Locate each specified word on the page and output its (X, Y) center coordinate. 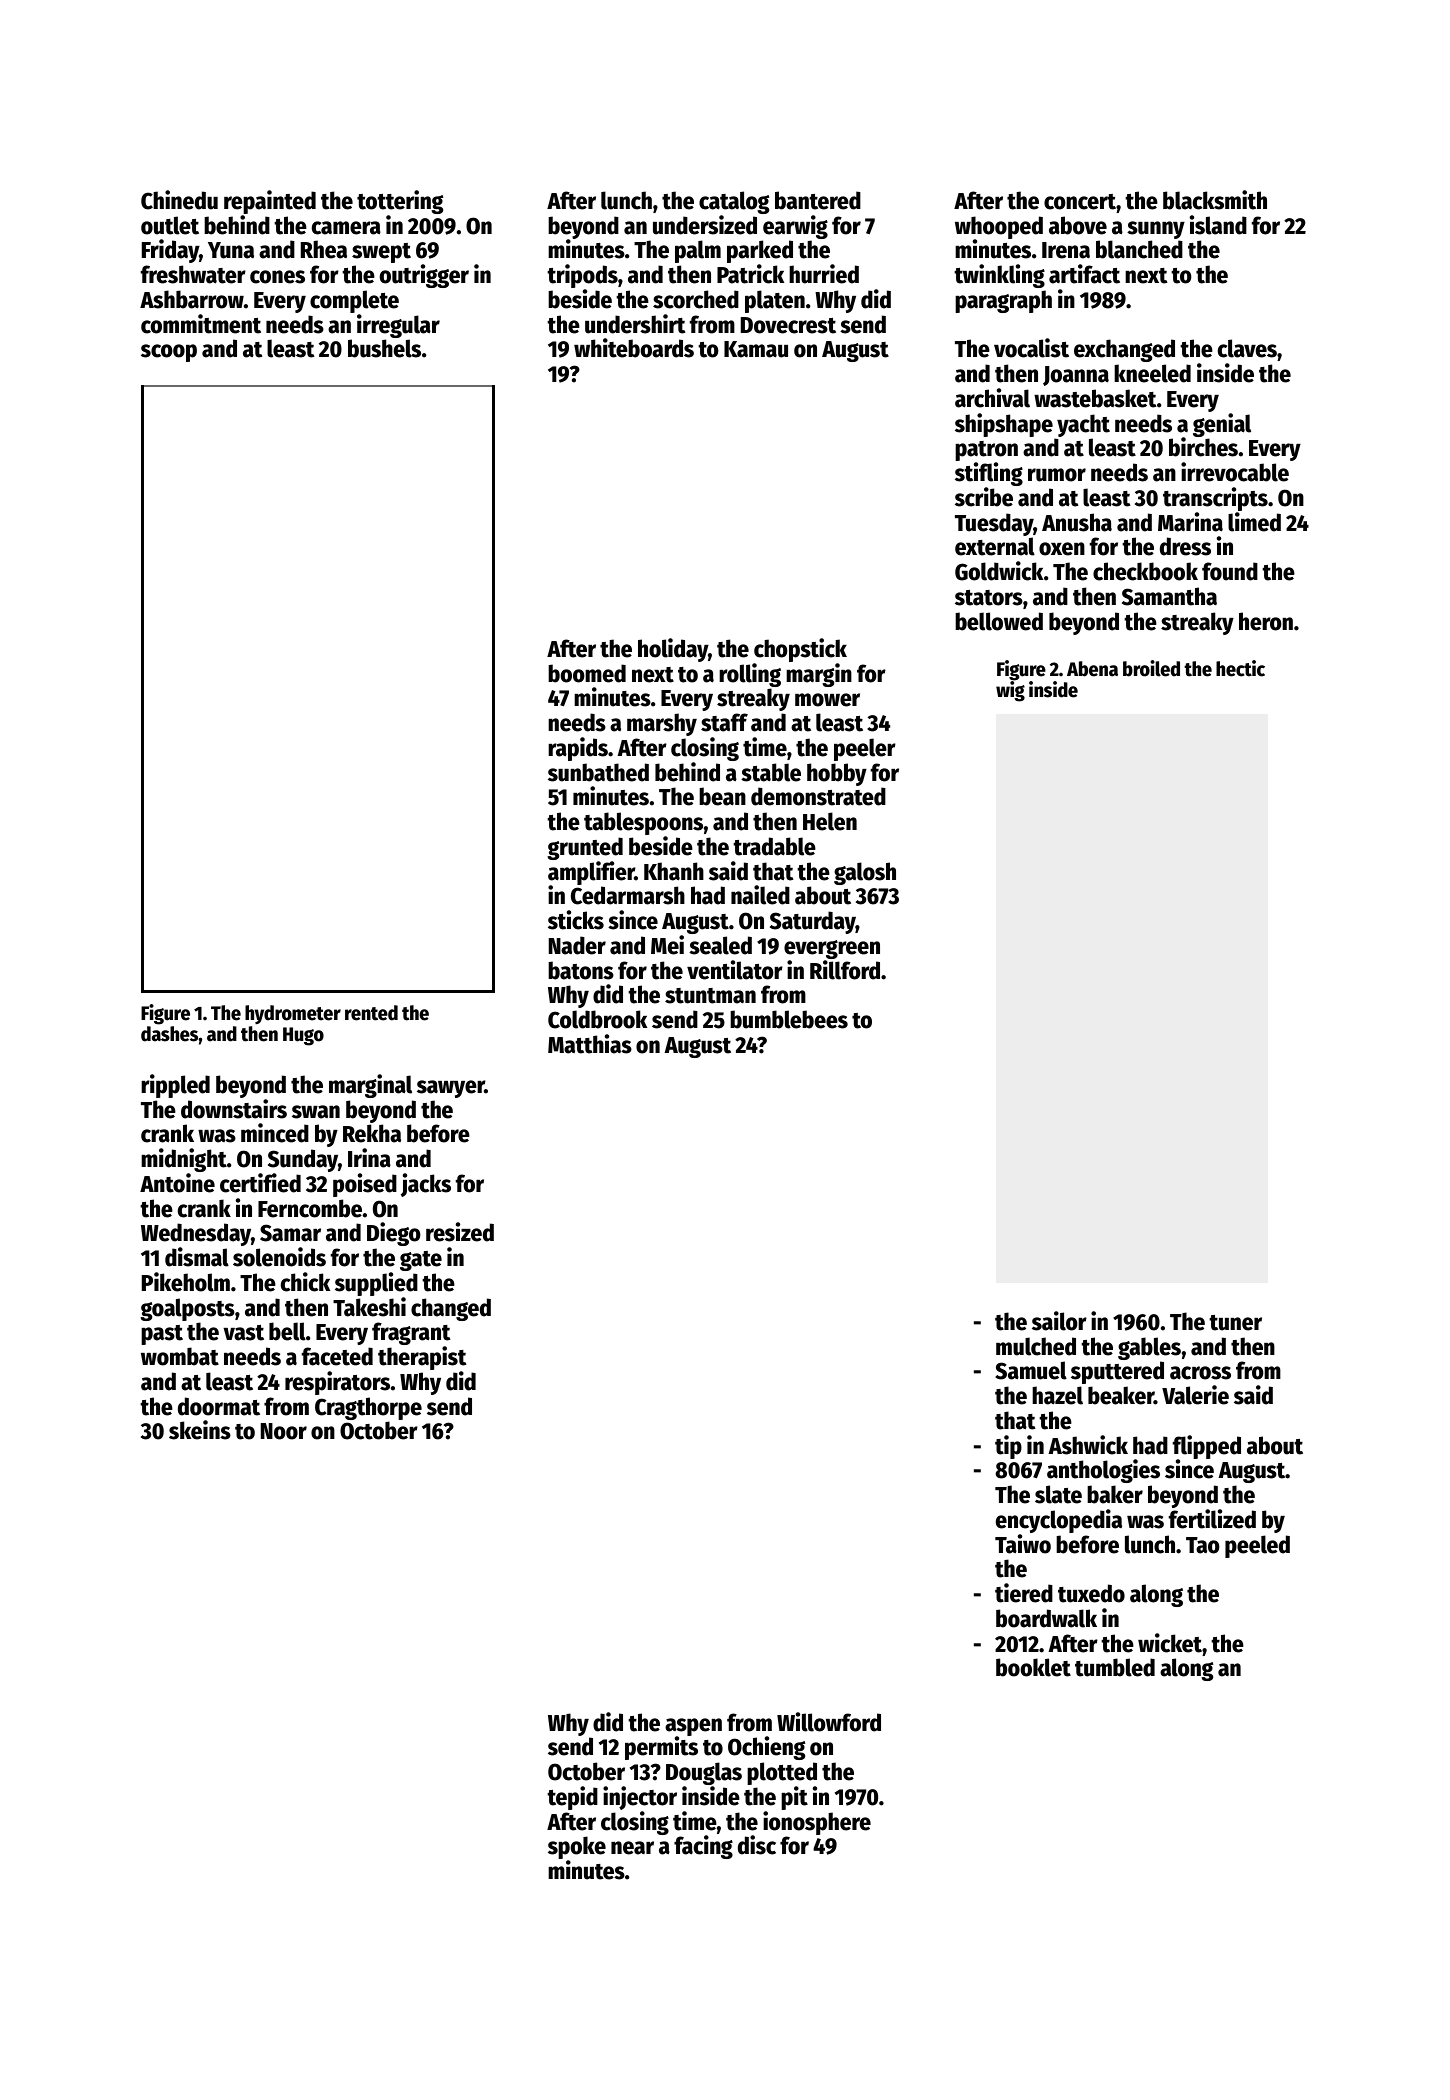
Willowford (829, 1722)
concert (1080, 202)
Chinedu (179, 200)
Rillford (845, 970)
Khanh (674, 871)
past (162, 1335)
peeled (1257, 1546)
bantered (818, 200)
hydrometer (293, 1015)
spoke (577, 1847)
